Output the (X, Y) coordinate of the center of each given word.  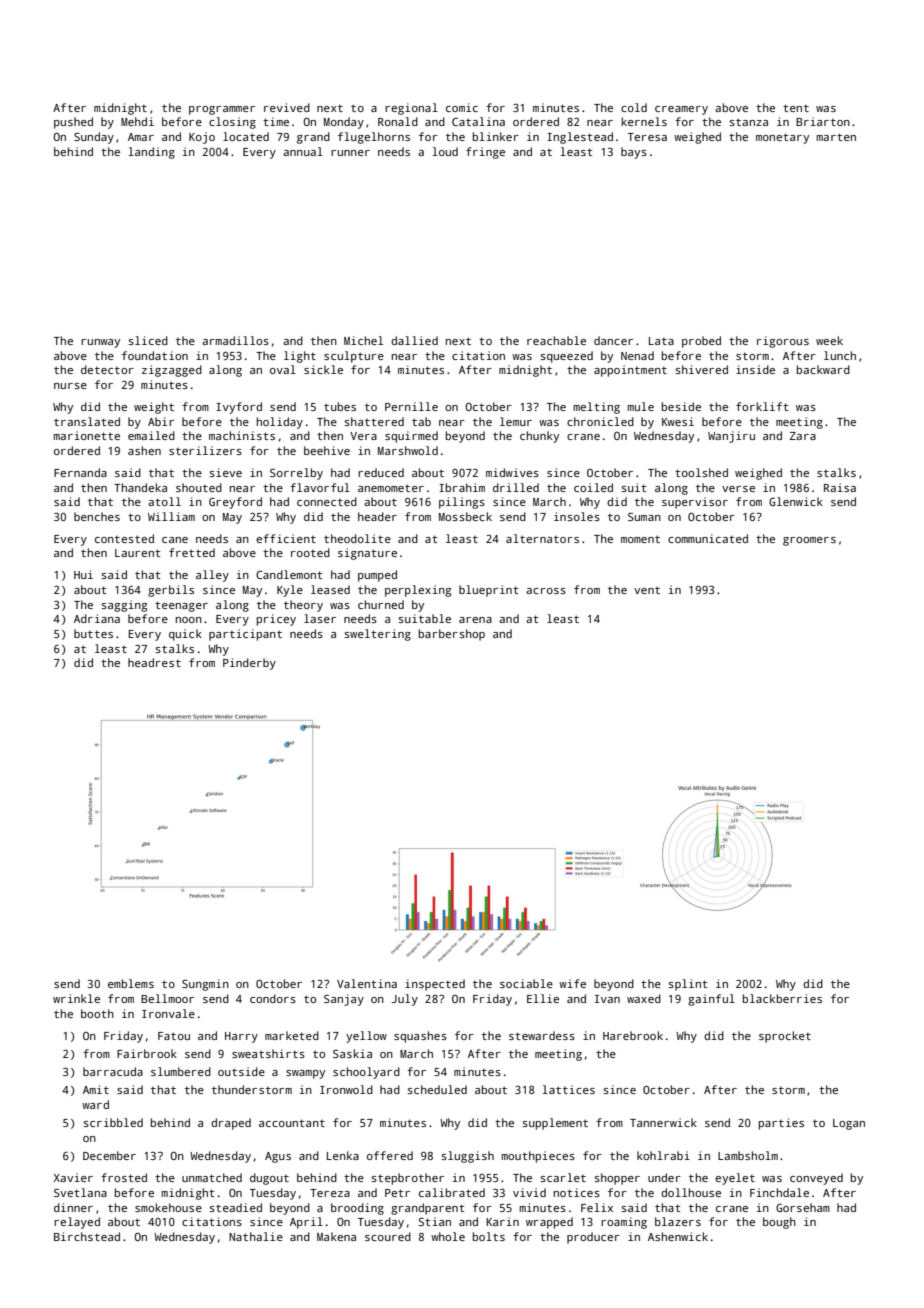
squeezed (566, 357)
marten (836, 137)
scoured (388, 1236)
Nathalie (256, 1236)
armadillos (235, 340)
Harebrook (633, 1035)
